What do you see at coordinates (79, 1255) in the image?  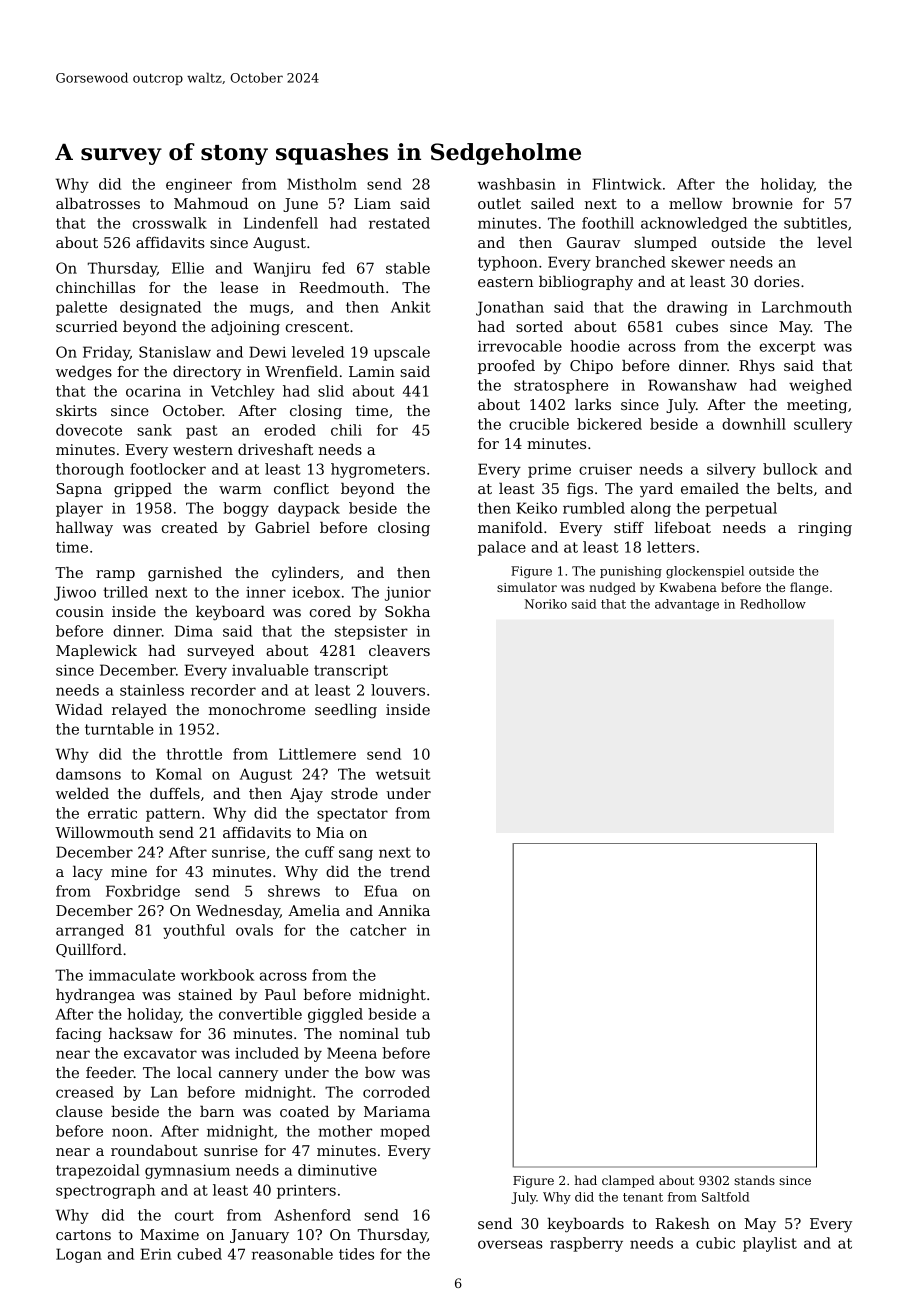 I see `Logan` at bounding box center [79, 1255].
